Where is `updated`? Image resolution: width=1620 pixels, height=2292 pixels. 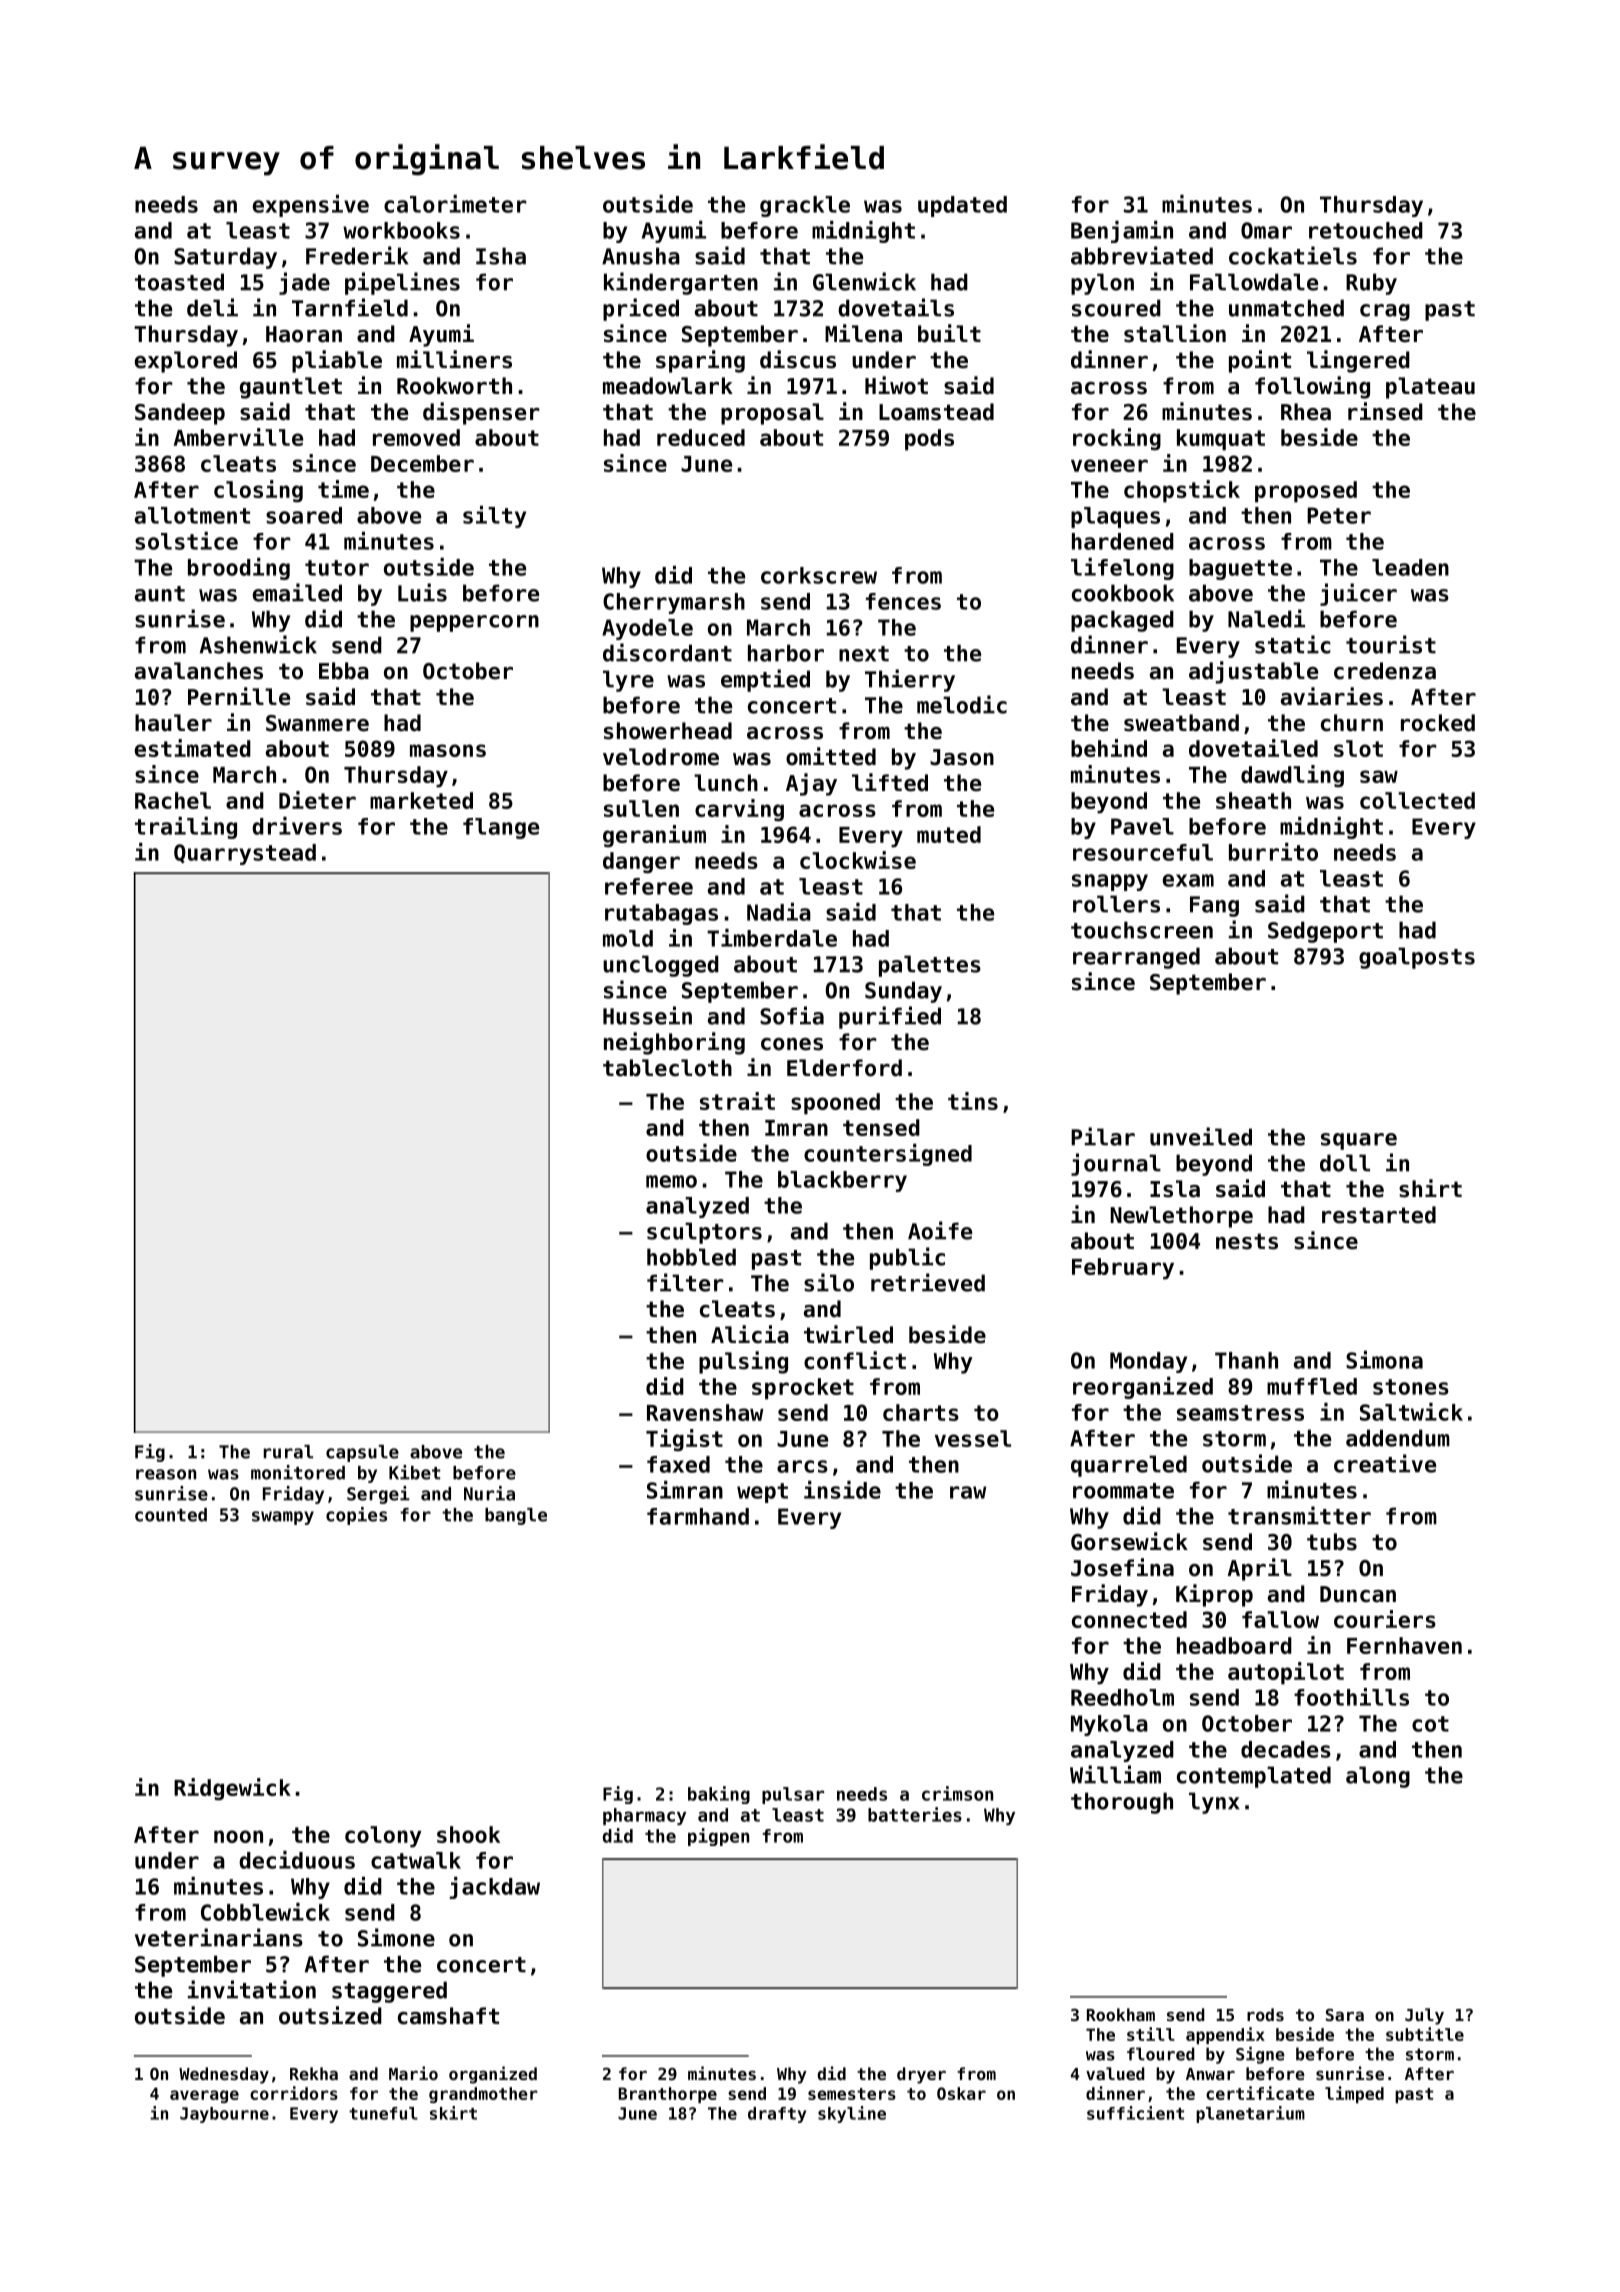 updated is located at coordinates (962, 206).
